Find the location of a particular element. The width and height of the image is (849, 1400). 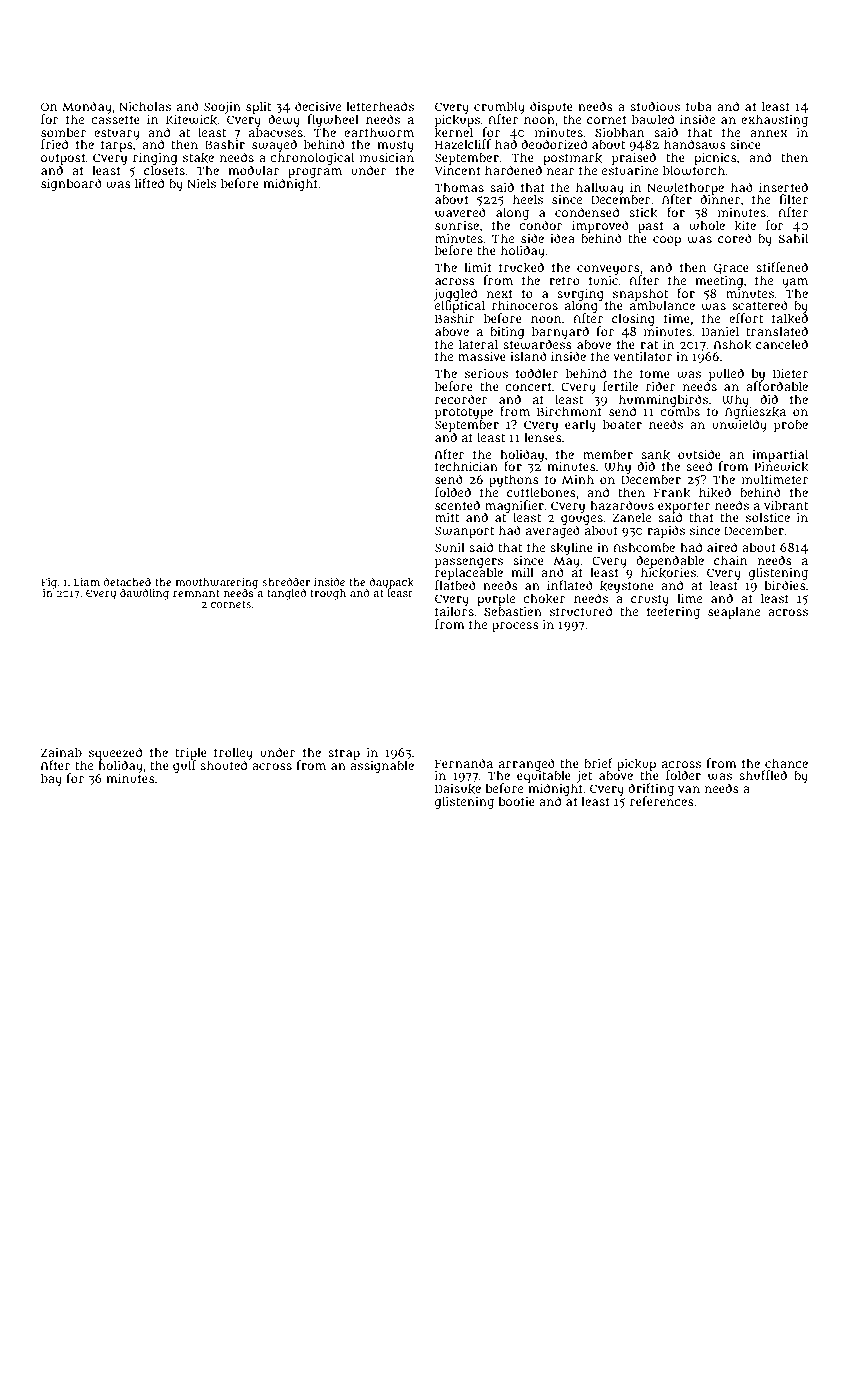

Soojin is located at coordinates (222, 108).
